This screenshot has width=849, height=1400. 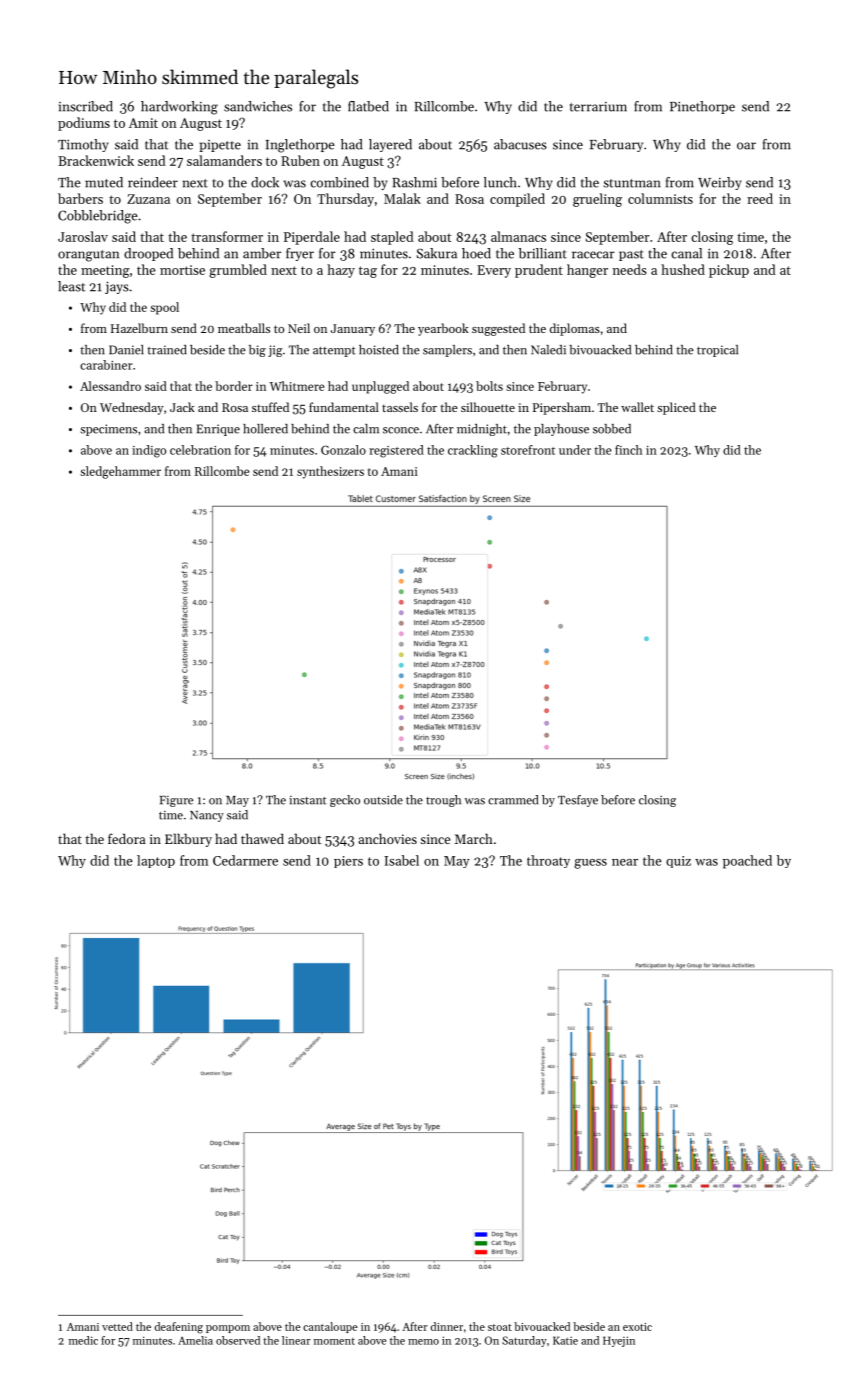 What do you see at coordinates (513, 800) in the screenshot?
I see `crammed` at bounding box center [513, 800].
